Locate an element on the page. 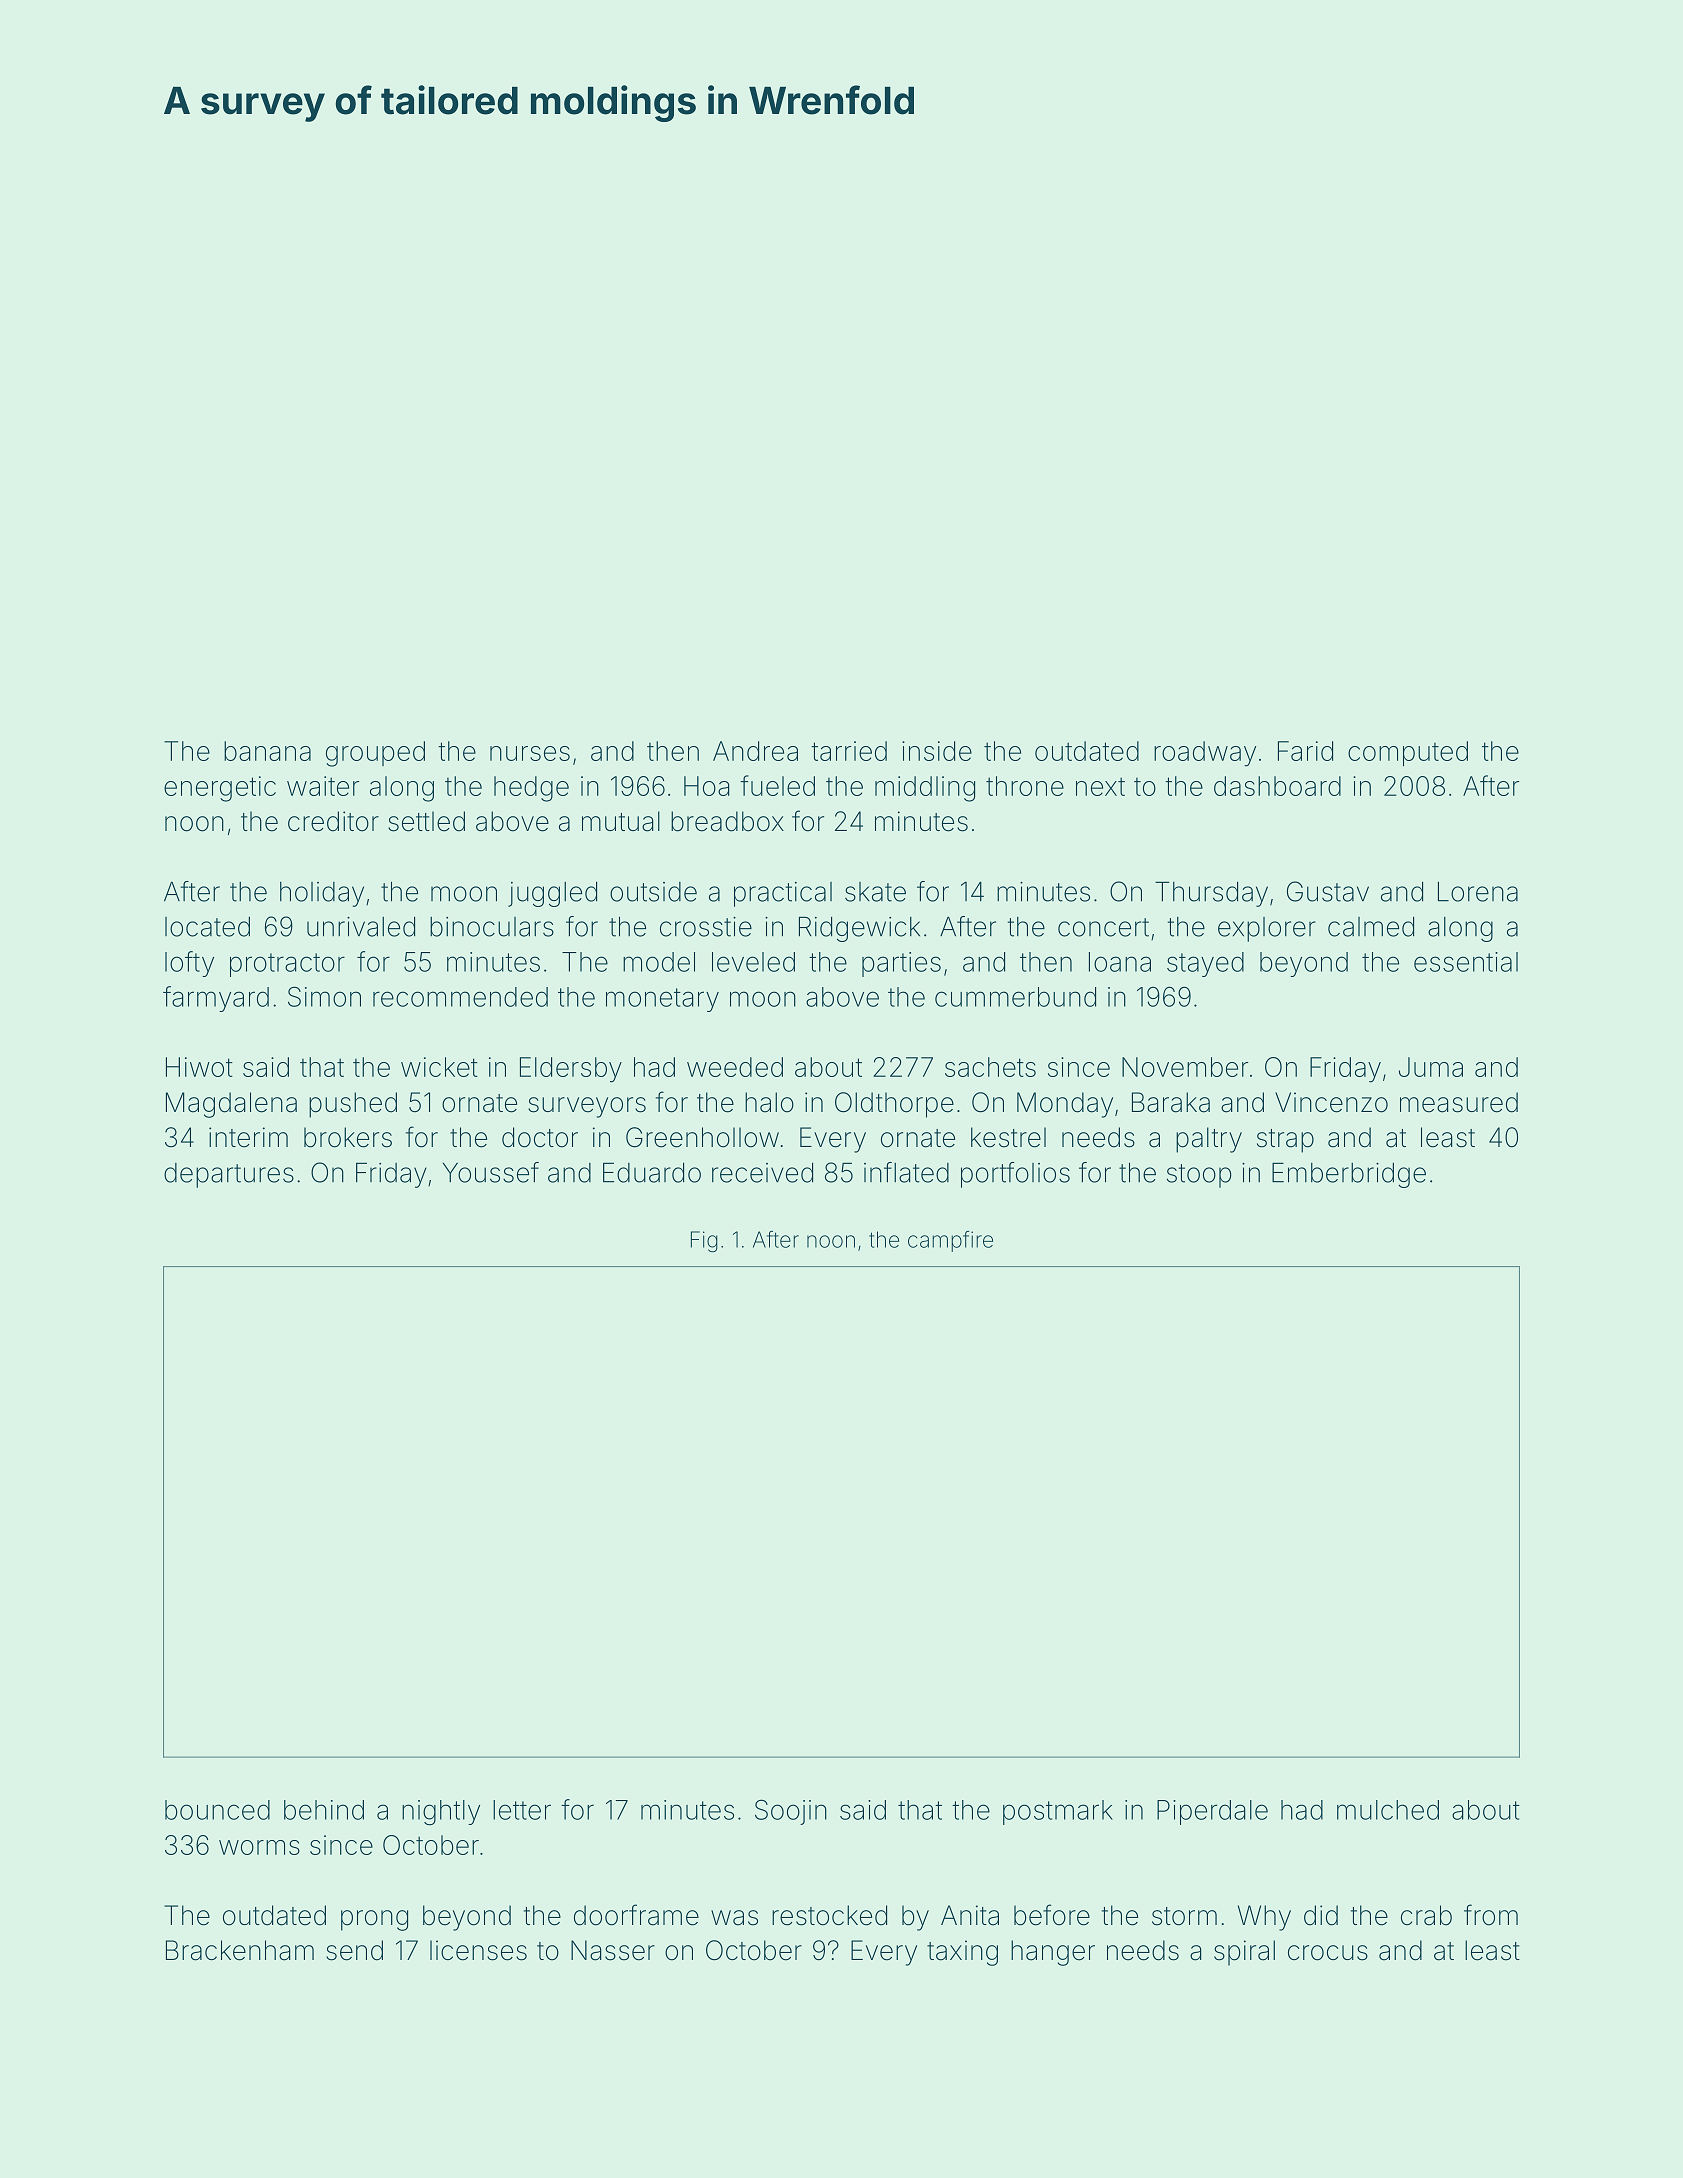  nightly is located at coordinates (441, 1813).
